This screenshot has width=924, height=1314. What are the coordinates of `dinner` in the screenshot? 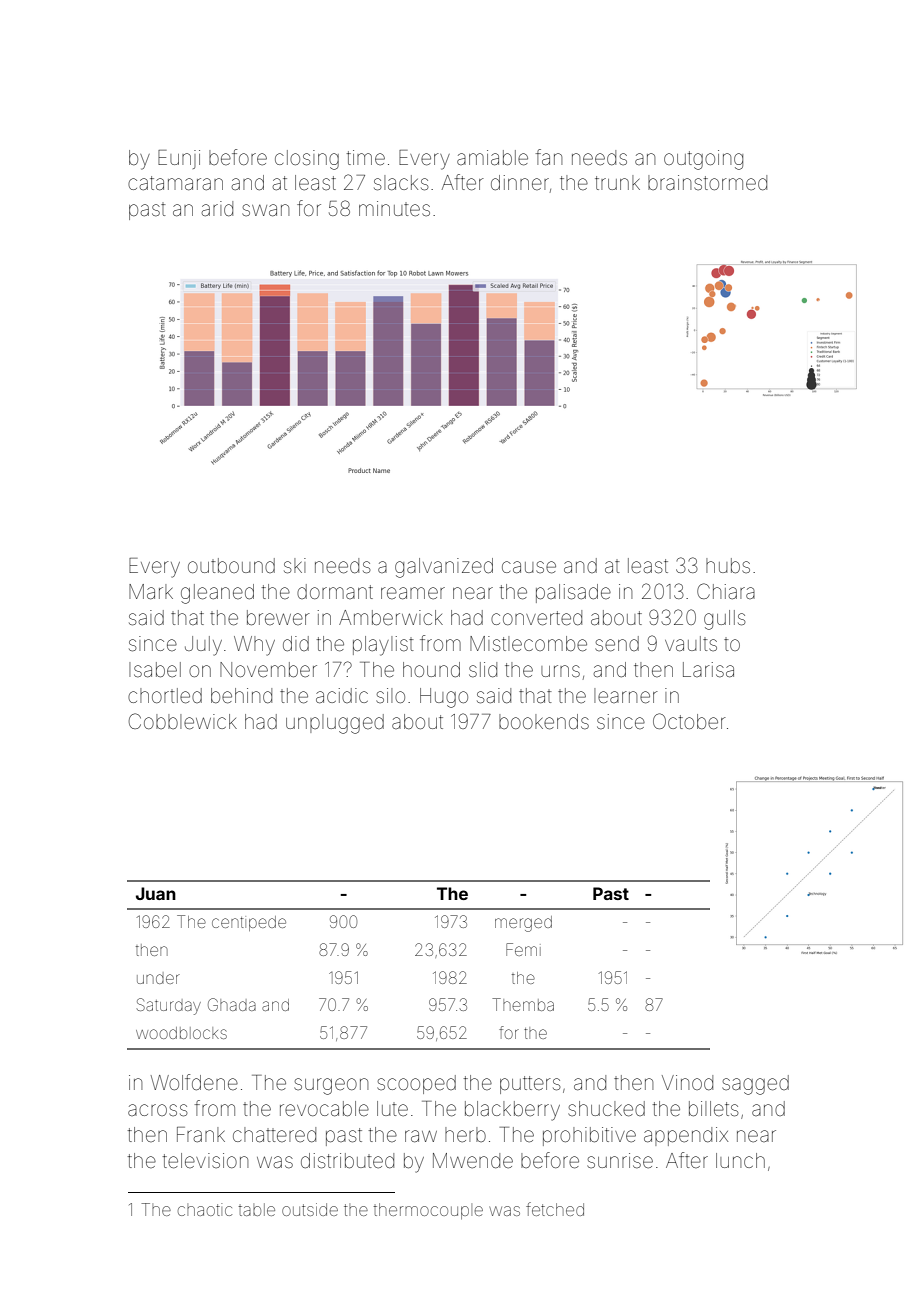 It's located at (520, 182).
